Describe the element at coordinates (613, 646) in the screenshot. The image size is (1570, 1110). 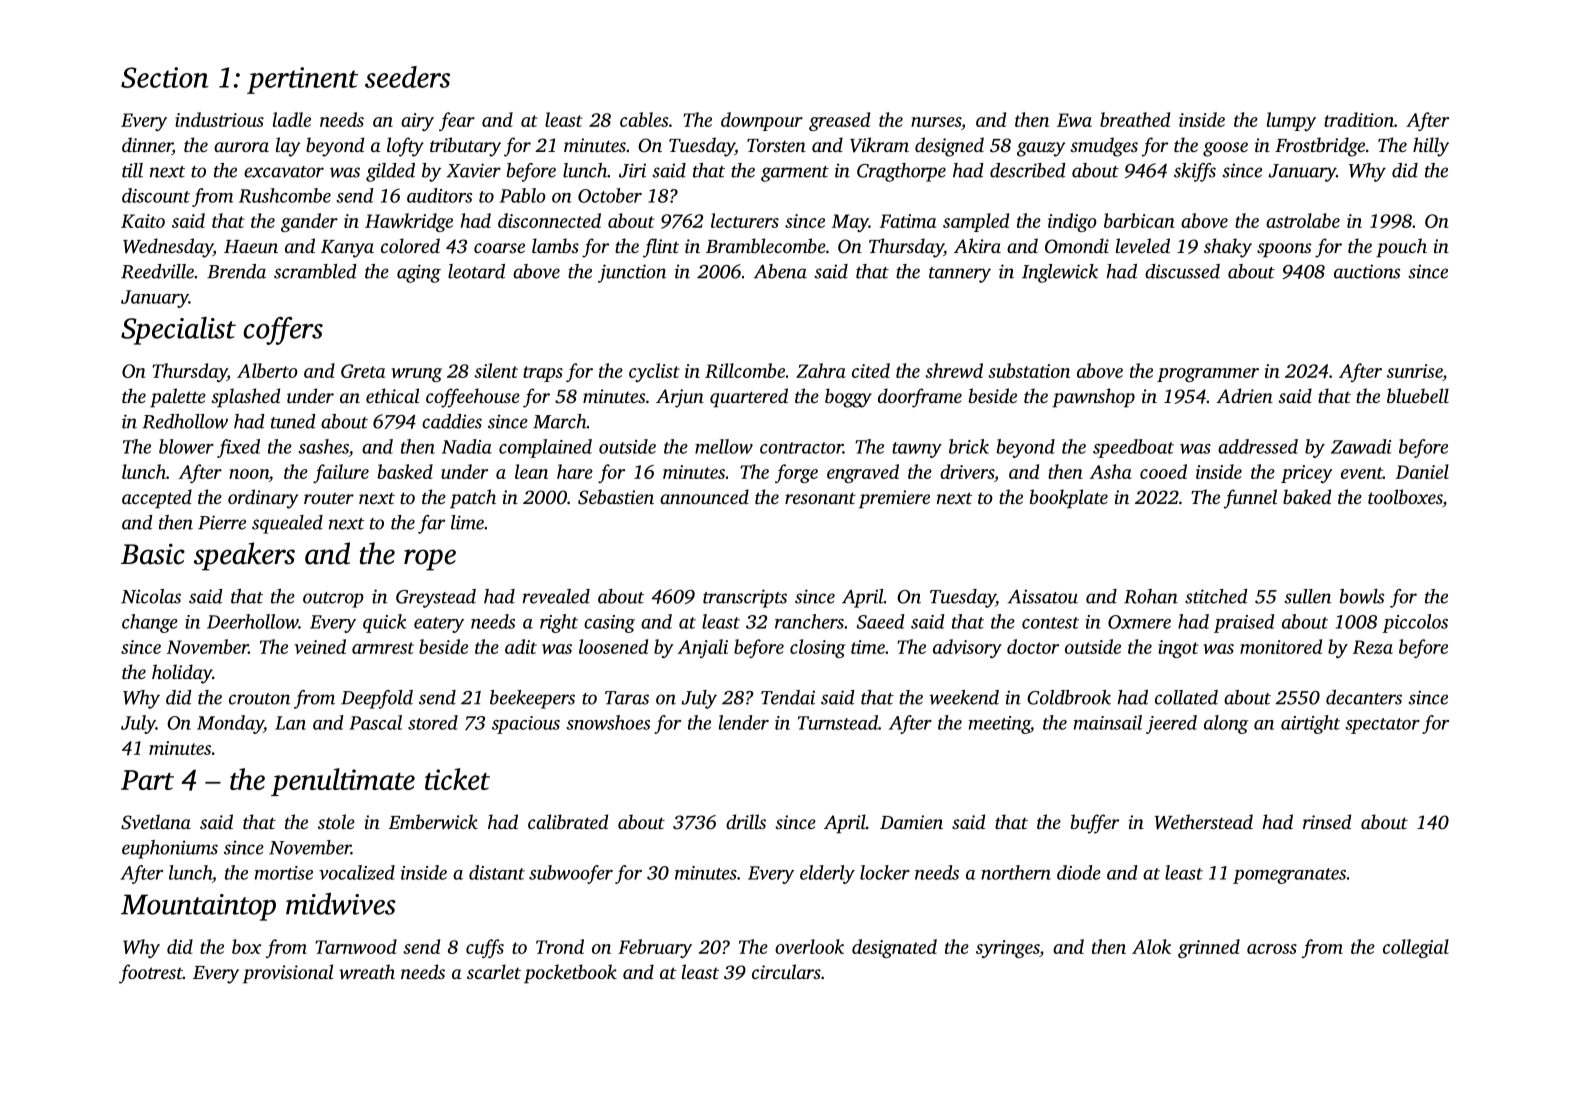
I see `loosened` at that location.
